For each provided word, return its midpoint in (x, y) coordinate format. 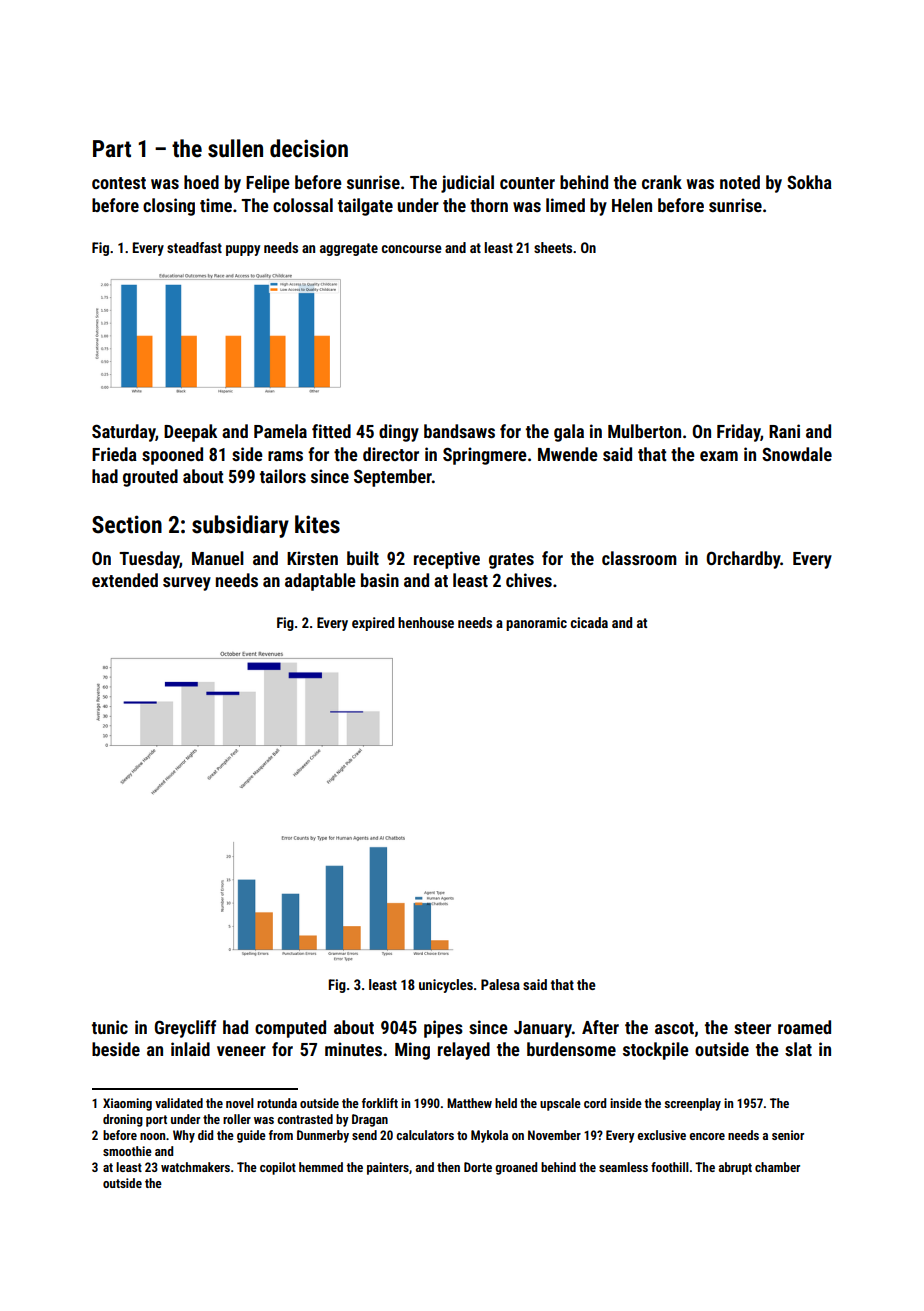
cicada (589, 622)
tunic (110, 1027)
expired (373, 624)
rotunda (277, 1103)
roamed (804, 1027)
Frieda (114, 454)
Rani (784, 431)
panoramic (536, 624)
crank (662, 182)
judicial (467, 184)
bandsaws (459, 431)
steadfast (194, 247)
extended (125, 580)
